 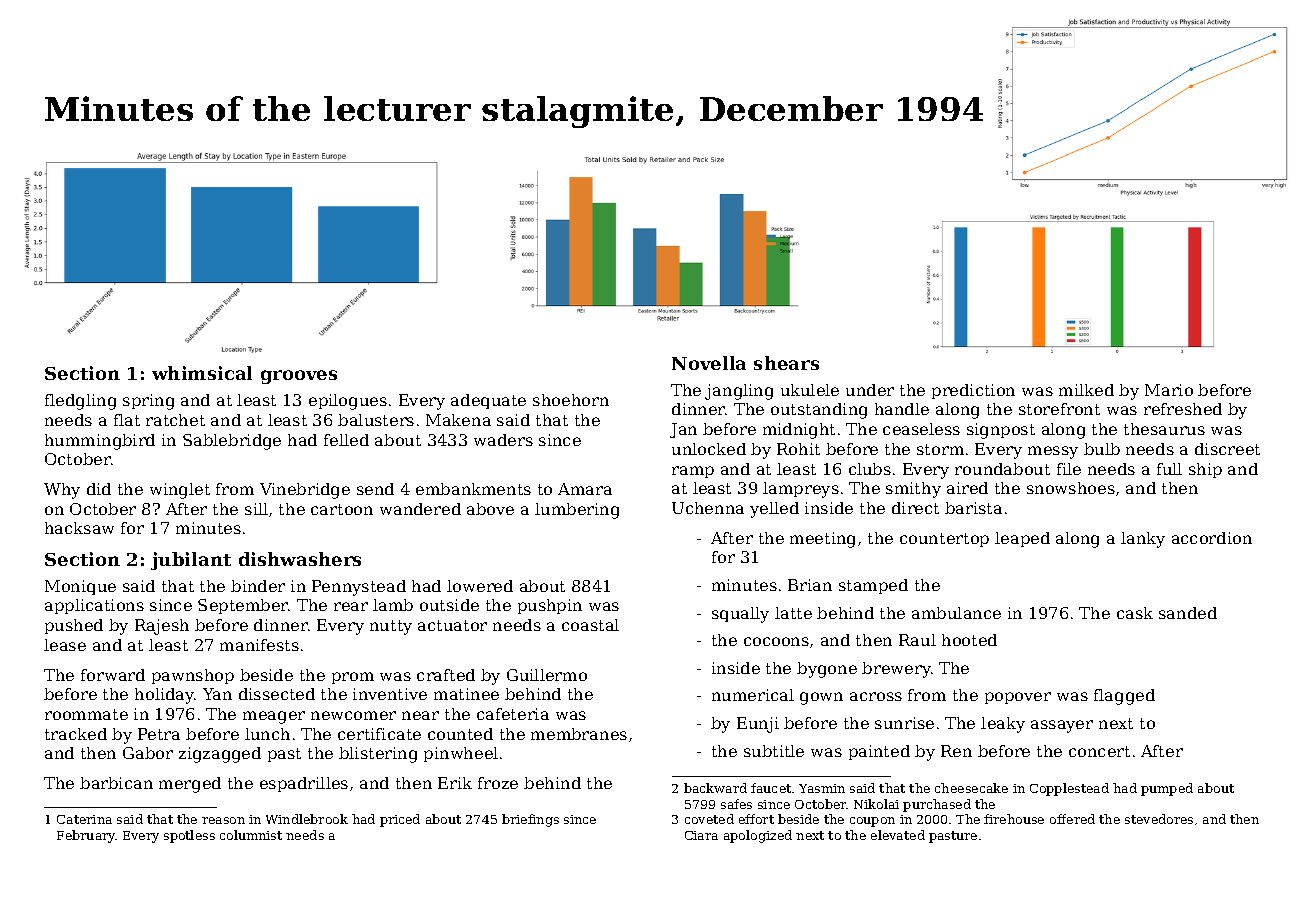 What do you see at coordinates (202, 373) in the document?
I see `whimsical` at bounding box center [202, 373].
